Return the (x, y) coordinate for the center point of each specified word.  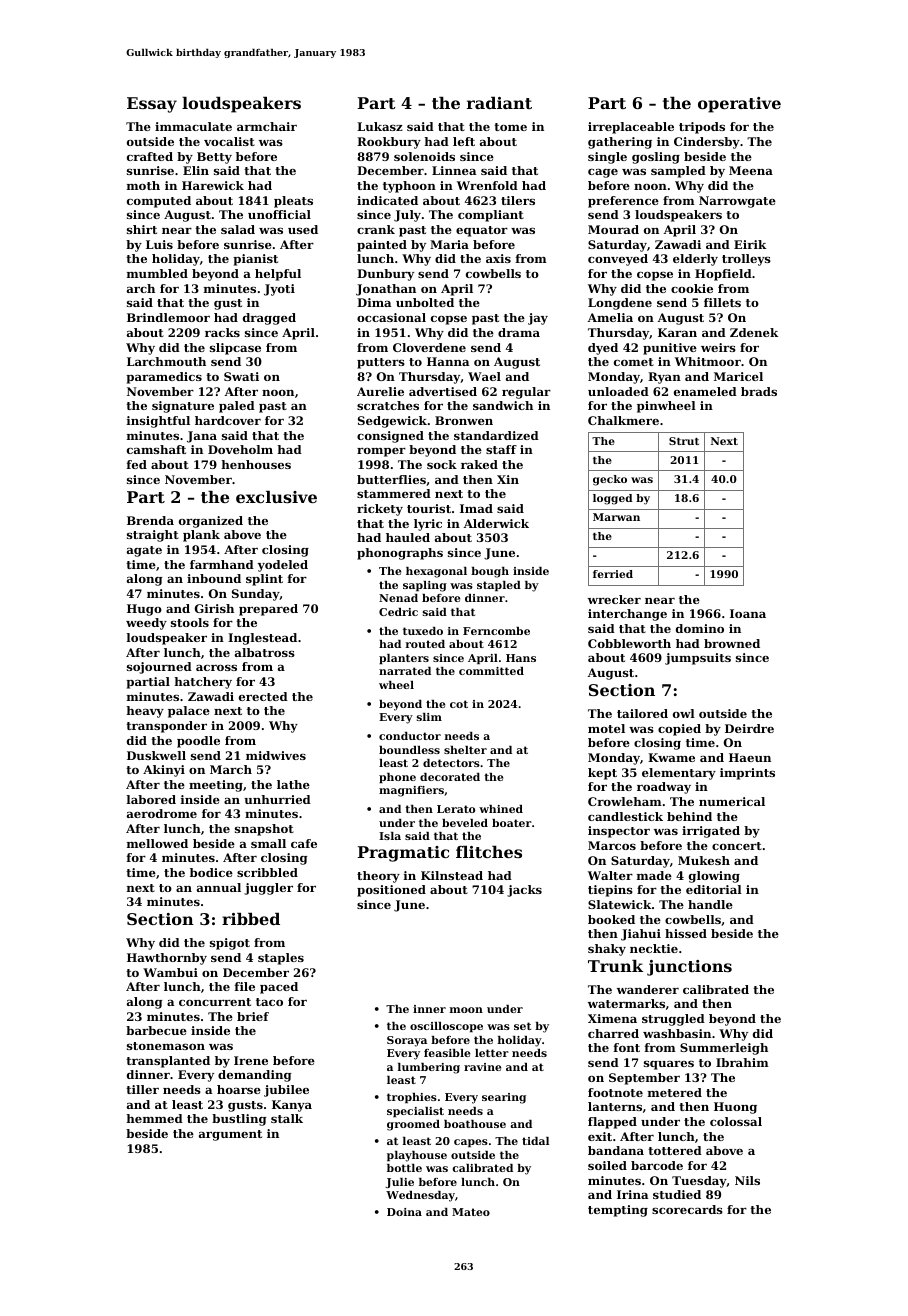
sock (442, 464)
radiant (499, 103)
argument (230, 1135)
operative (739, 105)
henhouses (256, 464)
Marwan (616, 517)
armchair (267, 126)
